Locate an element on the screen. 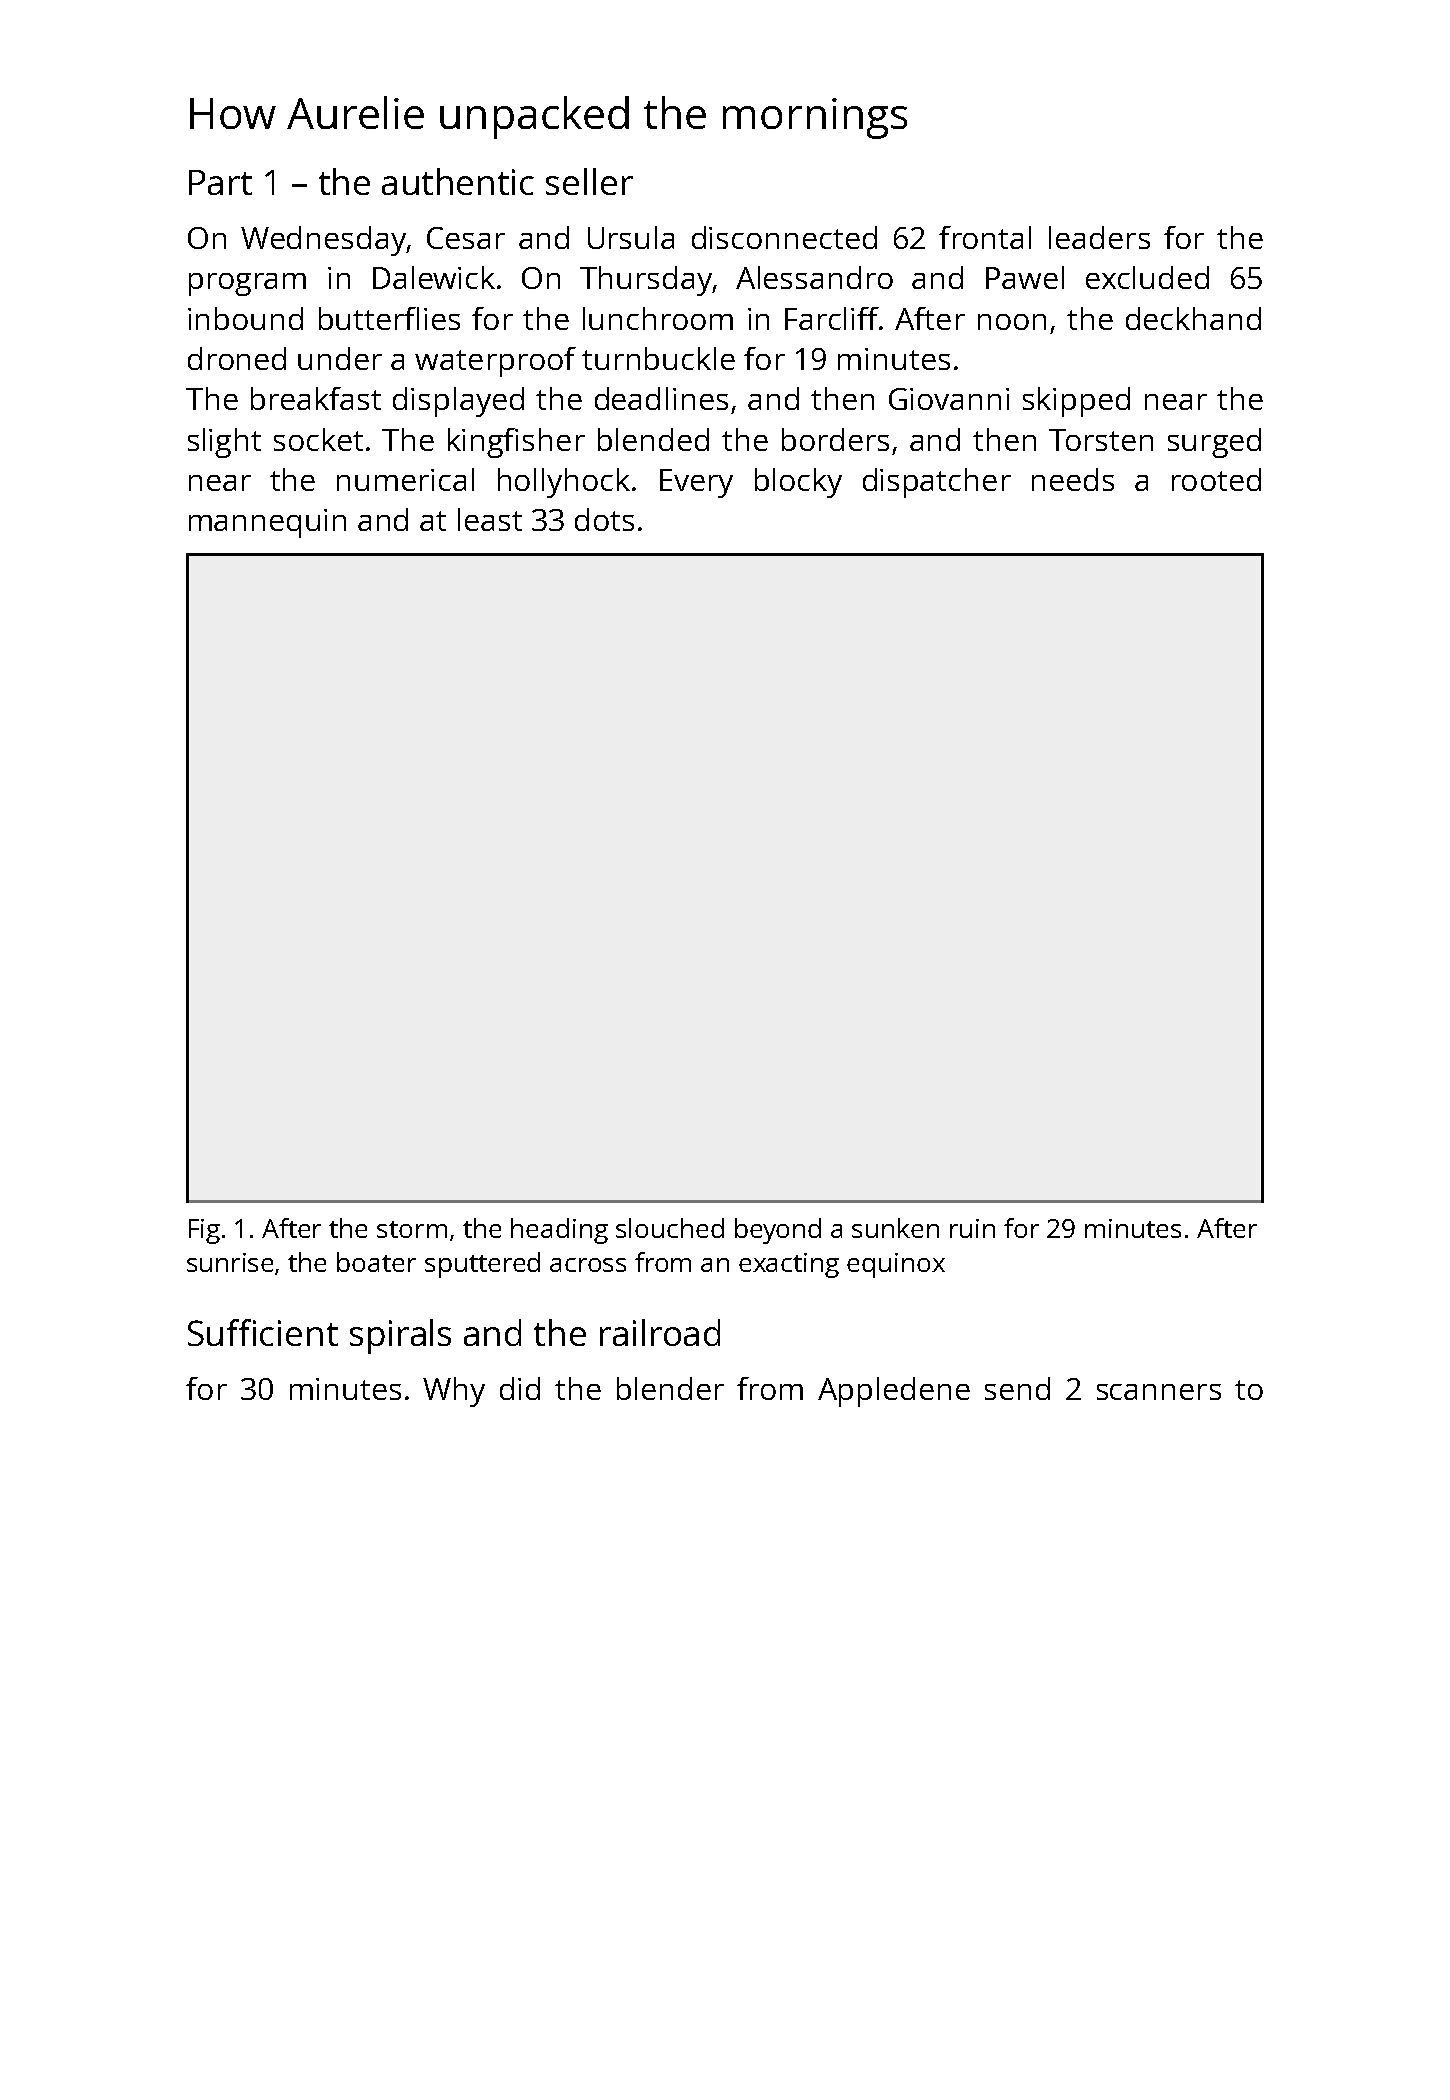 The image size is (1450, 2100). dots is located at coordinates (604, 519).
